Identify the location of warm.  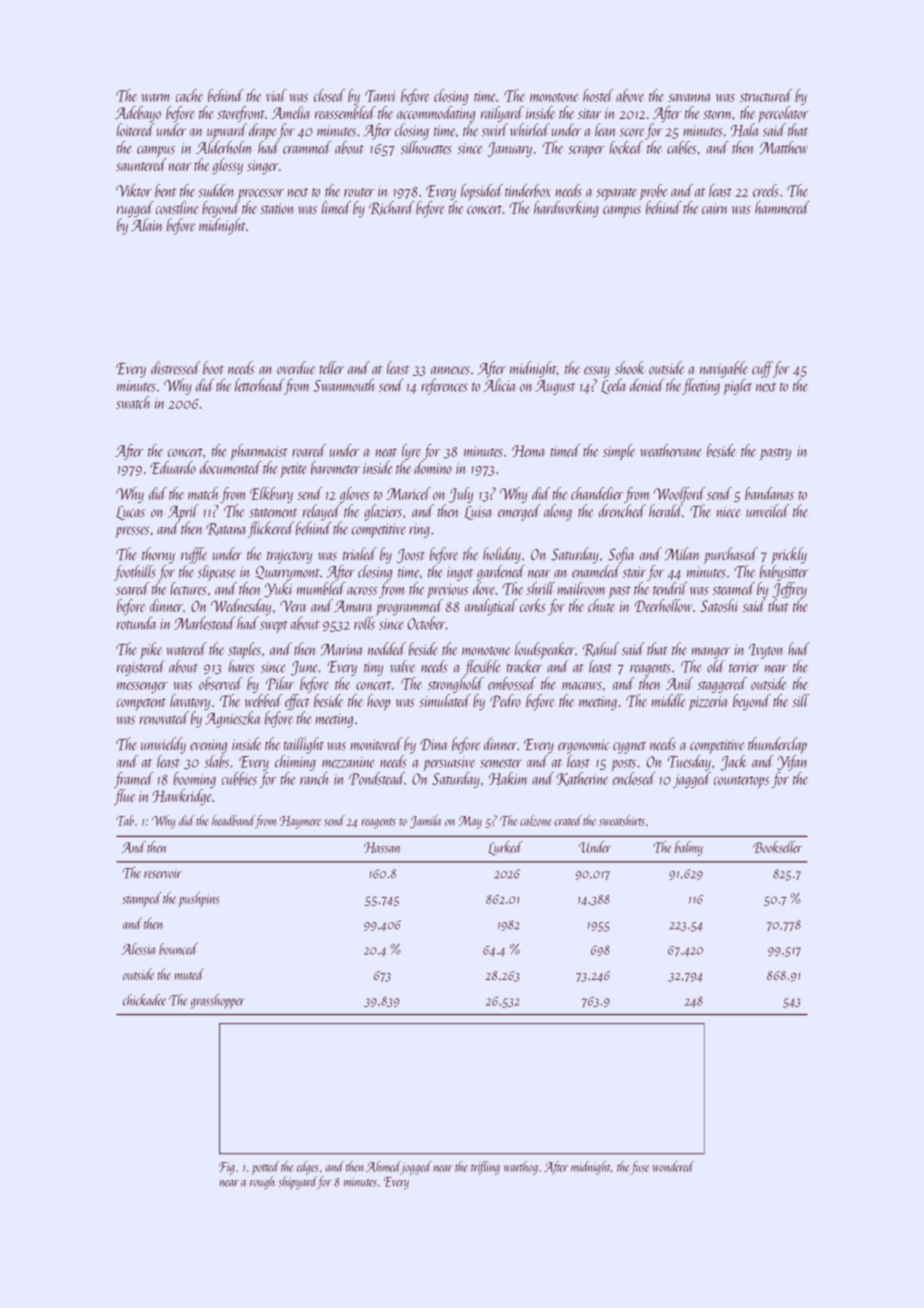
(156, 98).
